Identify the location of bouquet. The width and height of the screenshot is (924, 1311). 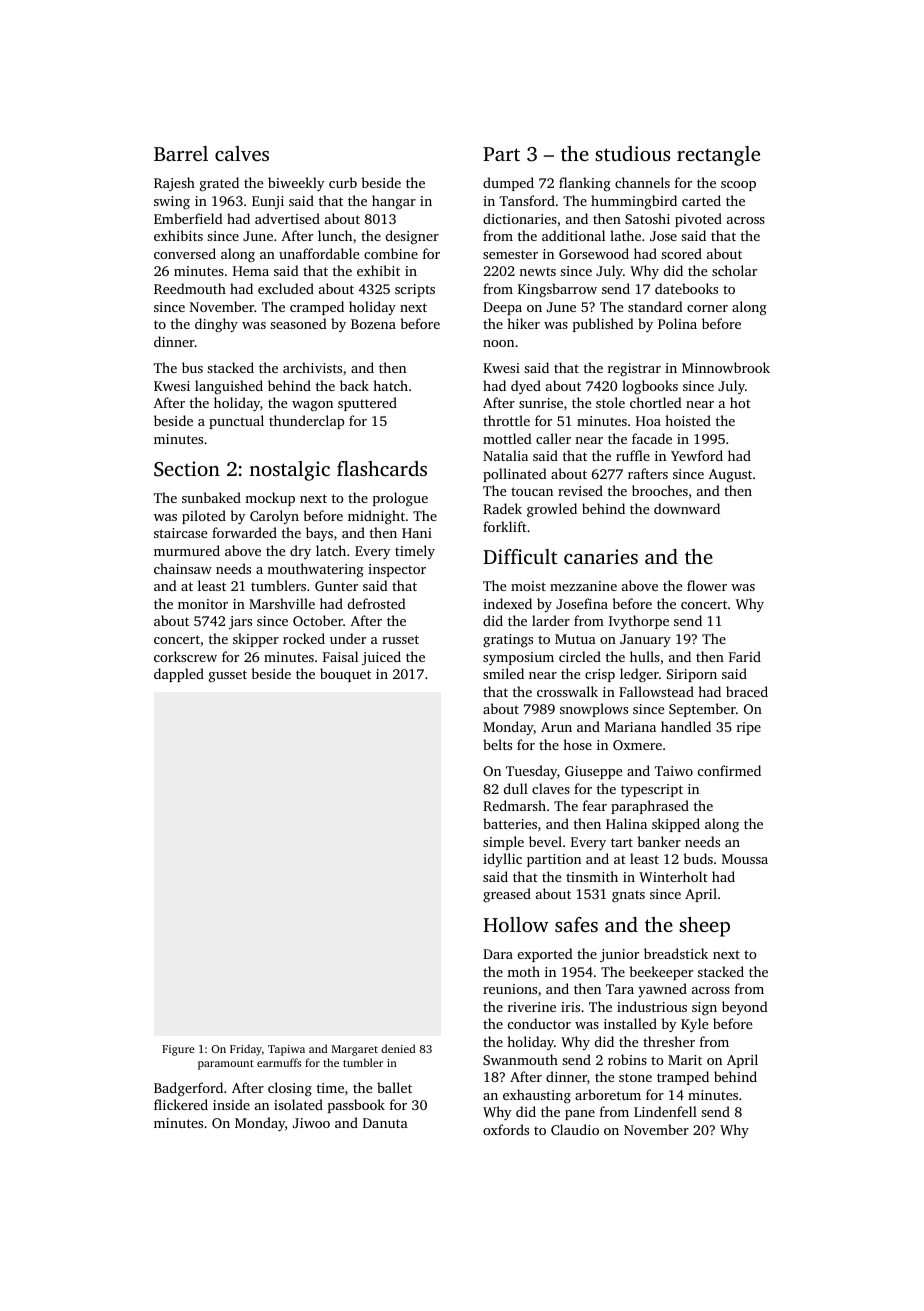
(345, 675).
